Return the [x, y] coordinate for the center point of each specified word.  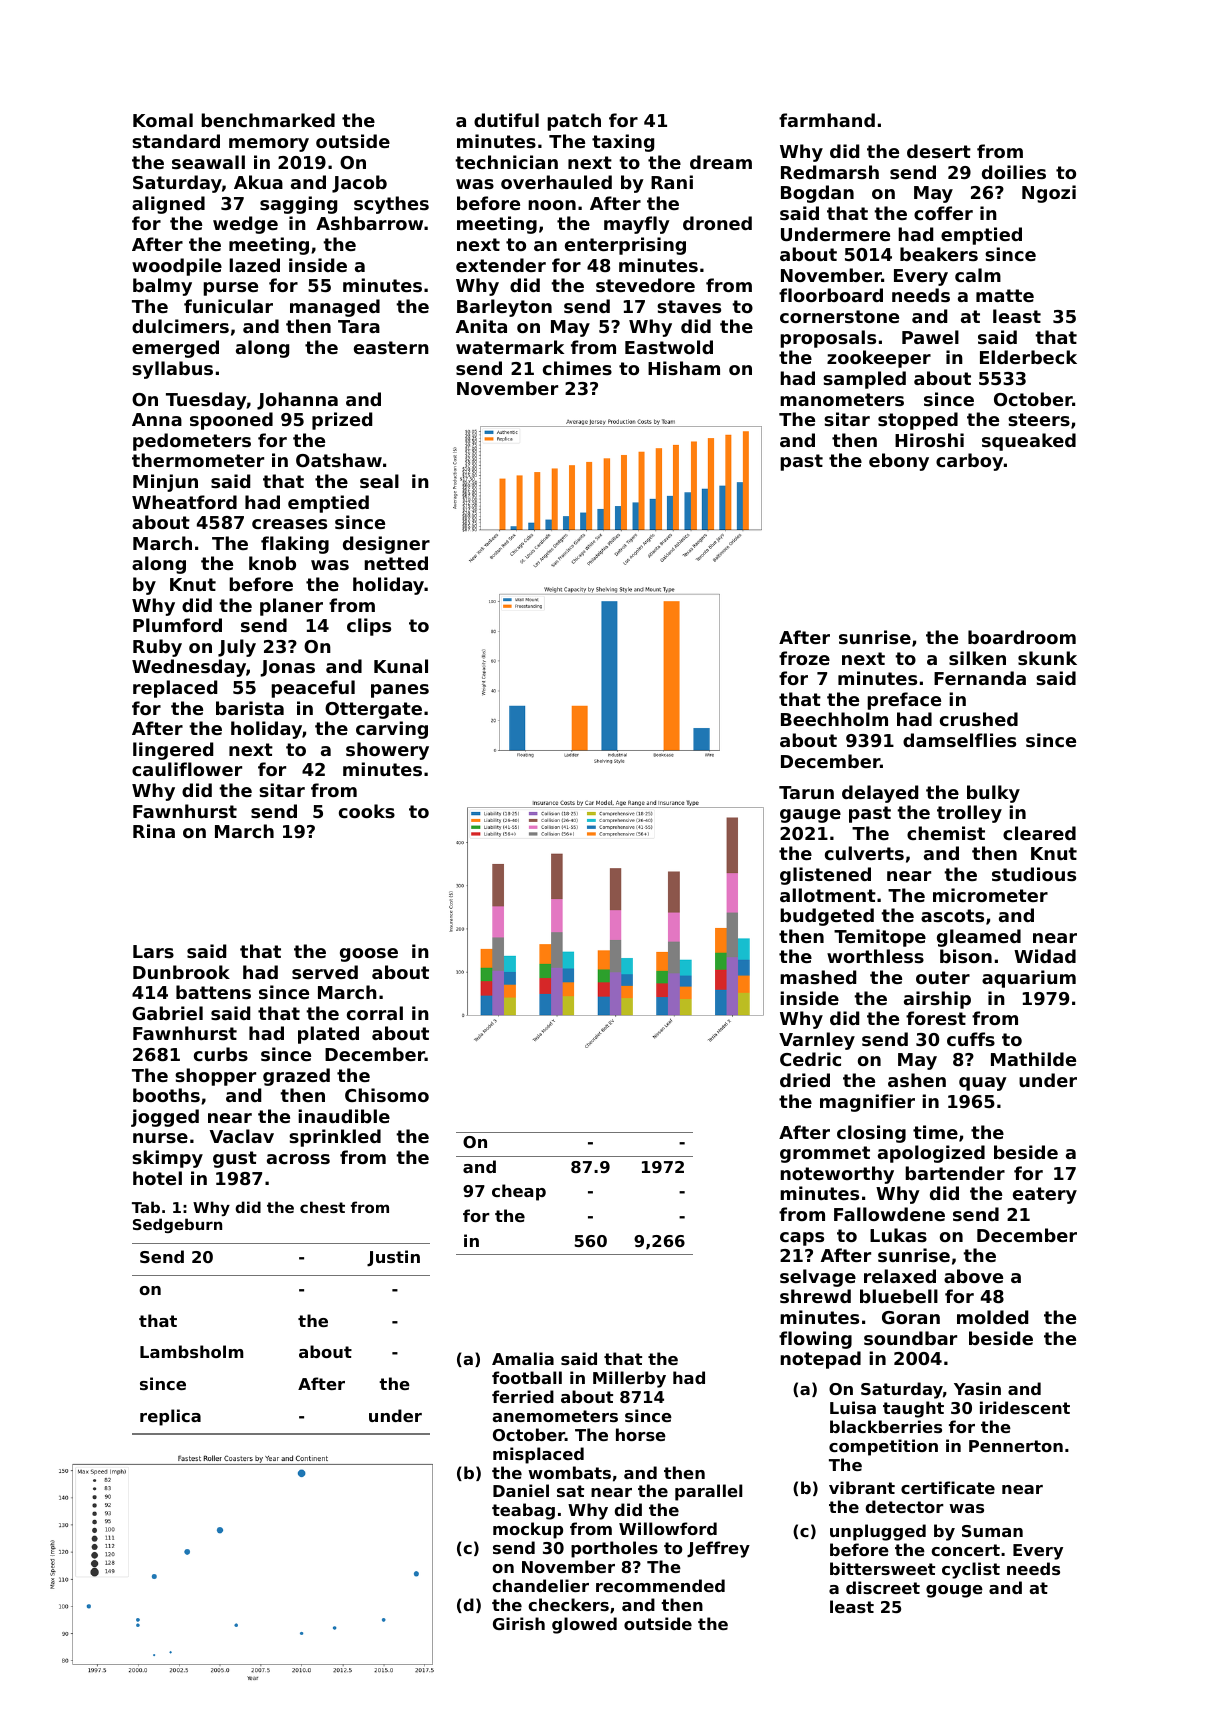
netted [396, 563]
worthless [875, 956]
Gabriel [167, 1013]
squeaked [1029, 442]
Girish [519, 1623]
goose [369, 955]
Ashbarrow [369, 223]
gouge [954, 1591]
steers [1039, 419]
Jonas [287, 668]
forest [936, 1018]
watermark [510, 347]
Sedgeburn [177, 1225]
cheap [519, 1192]
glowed [584, 1625]
